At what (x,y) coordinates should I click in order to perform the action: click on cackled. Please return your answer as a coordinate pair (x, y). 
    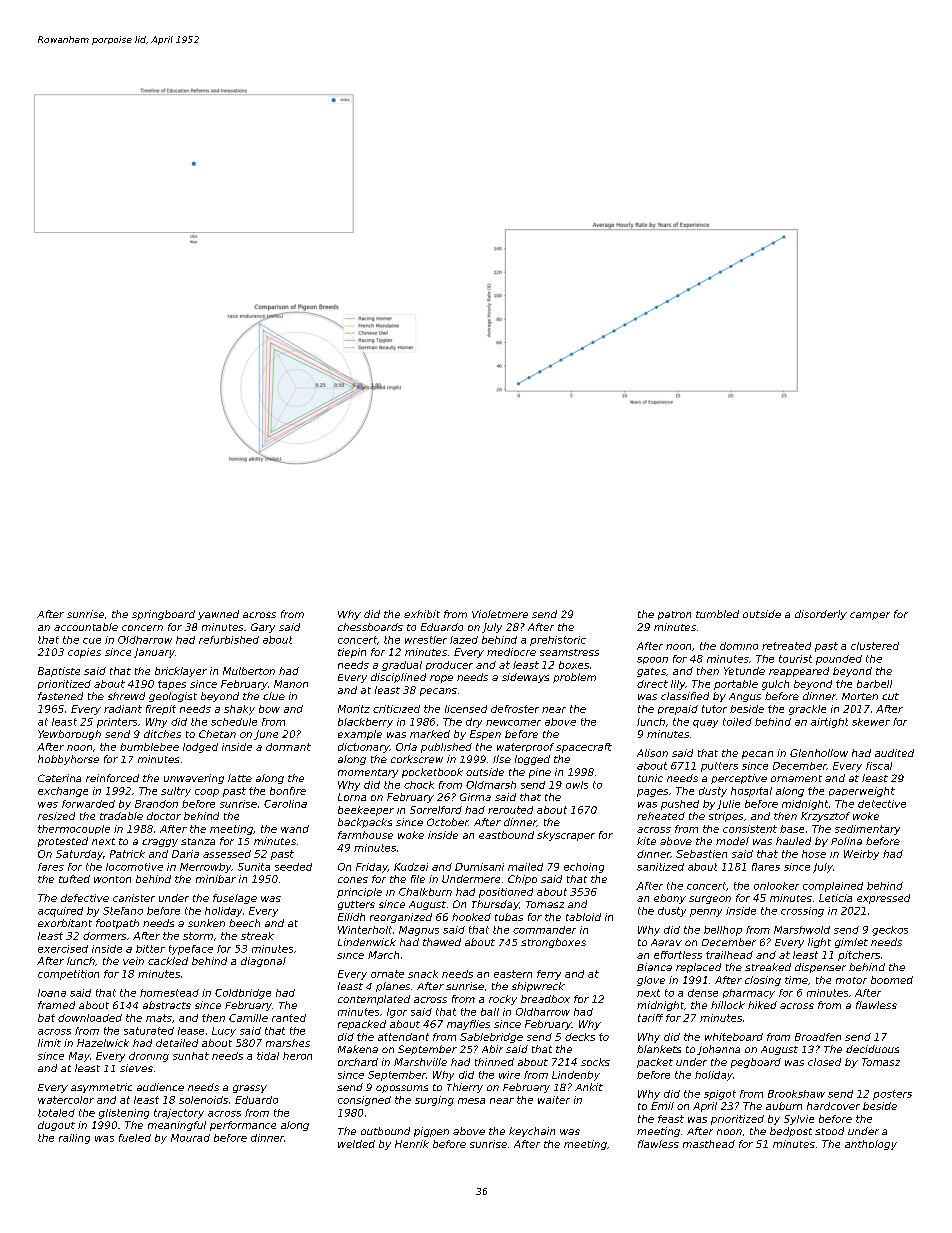
    Looking at the image, I should click on (168, 961).
